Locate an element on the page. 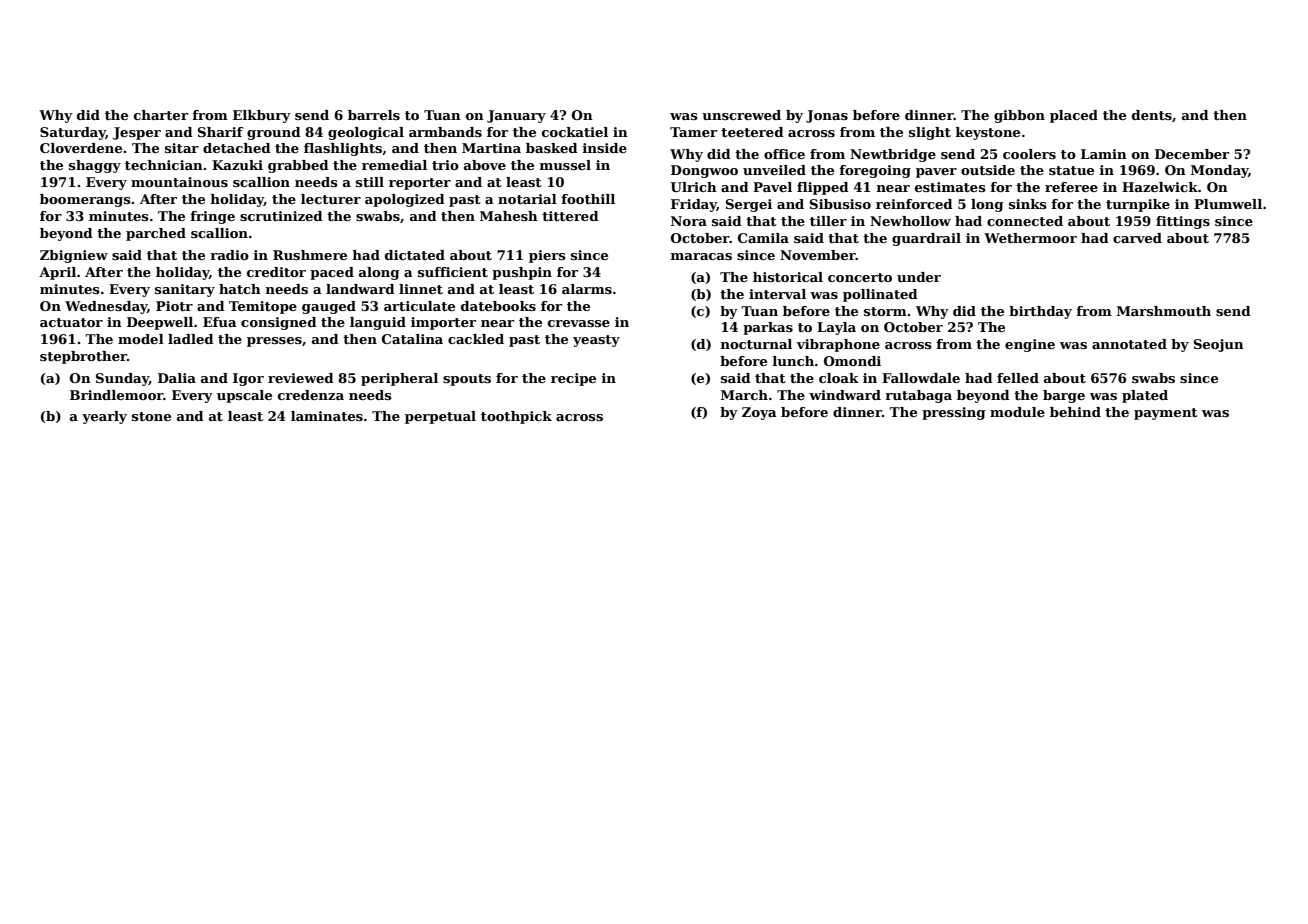 The width and height of the image is (1308, 924). under is located at coordinates (919, 277).
